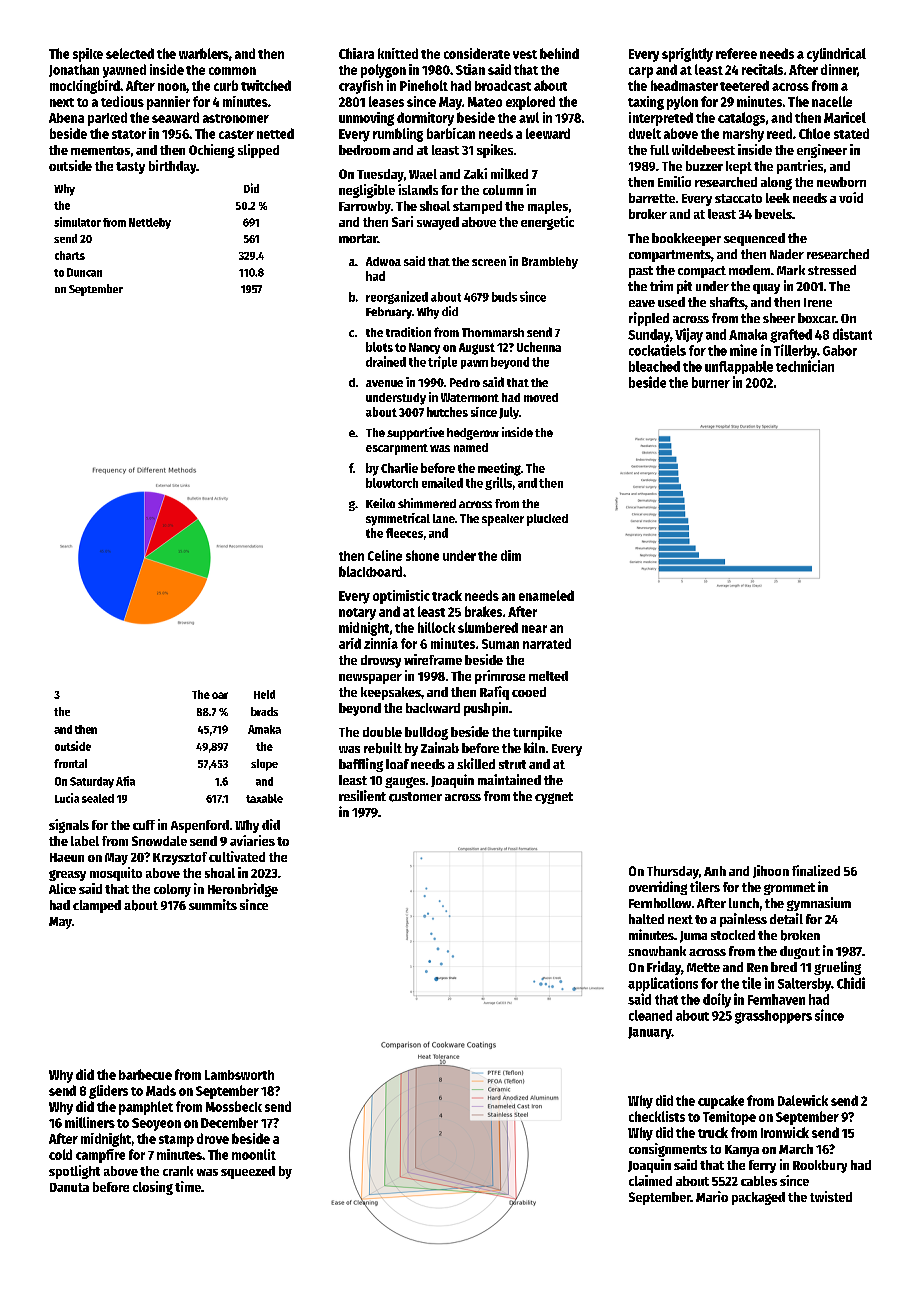  Describe the element at coordinates (84, 272) in the page. I see `Duncan` at that location.
